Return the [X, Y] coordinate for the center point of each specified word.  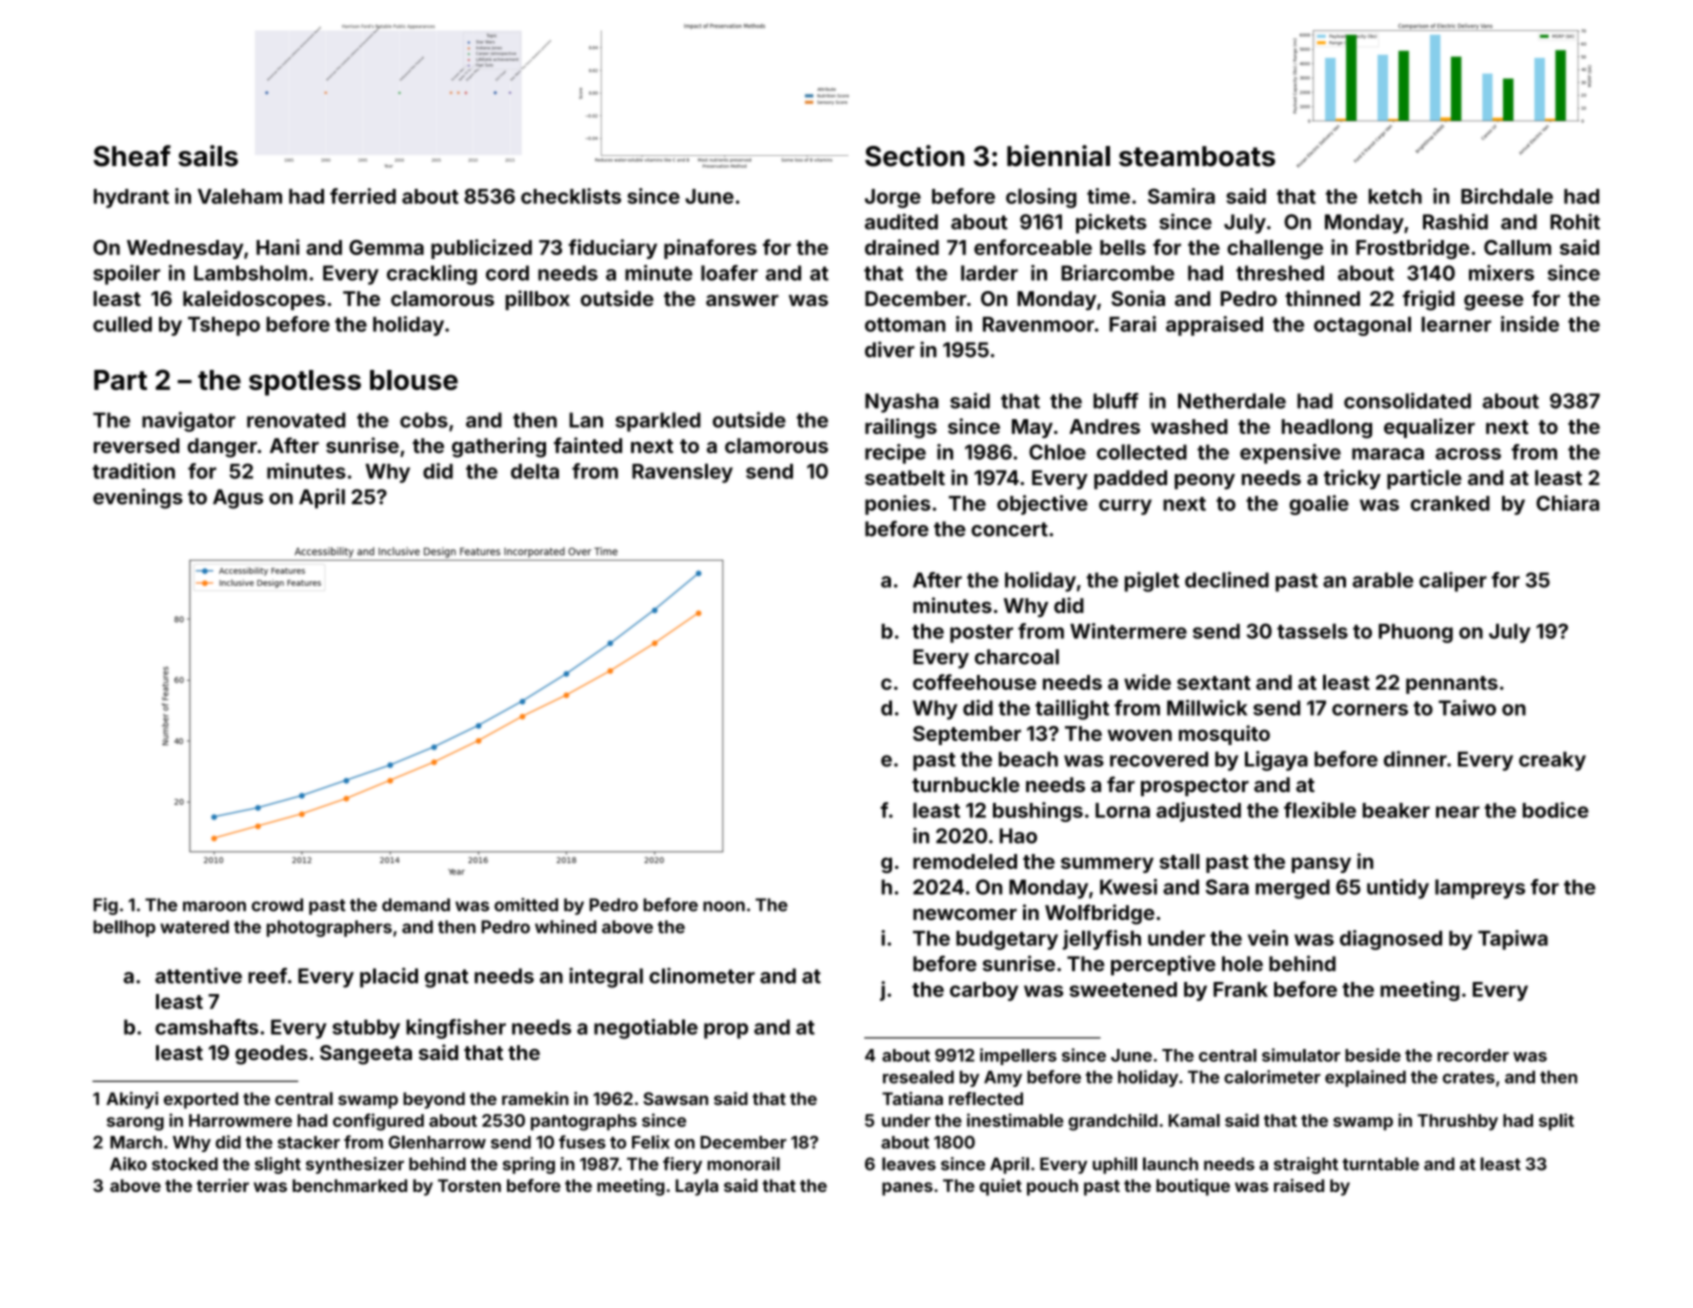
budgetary [1007, 940]
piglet [1152, 582]
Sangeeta [366, 1055]
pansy [1321, 865]
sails [208, 156]
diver [890, 349]
